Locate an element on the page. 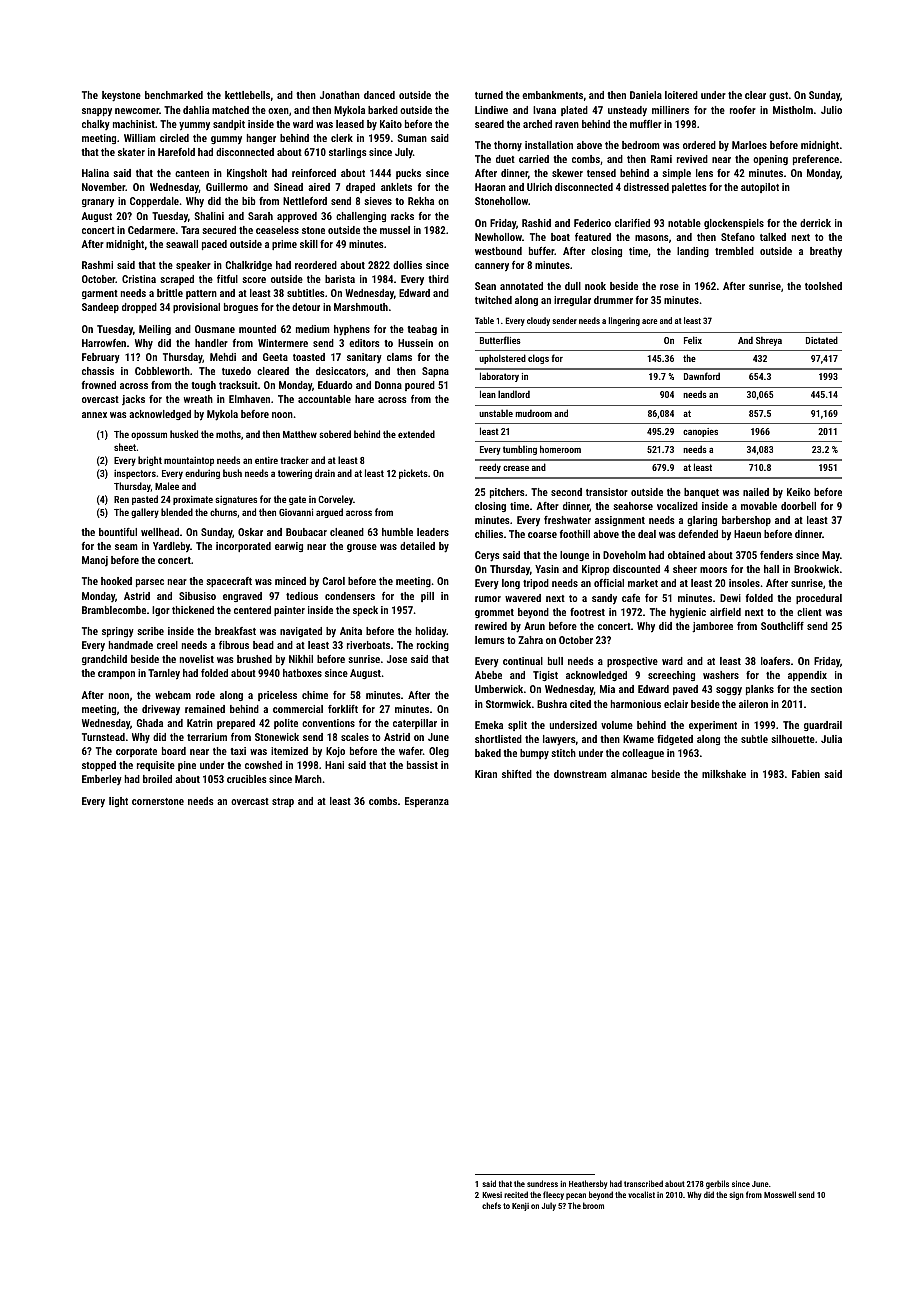 The image size is (924, 1308). simple is located at coordinates (676, 174).
